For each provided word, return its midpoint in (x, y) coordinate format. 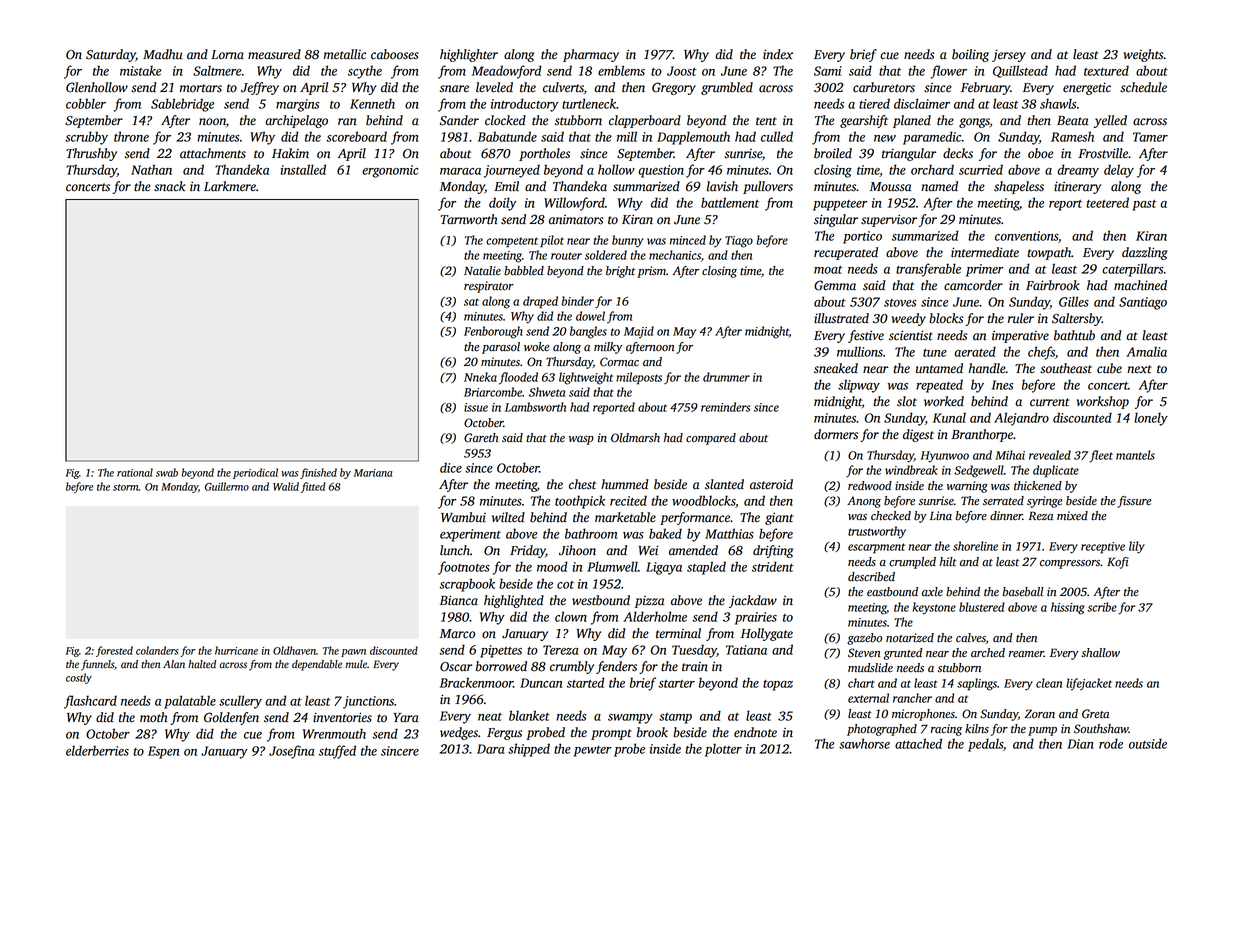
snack (170, 186)
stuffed (337, 752)
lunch (455, 550)
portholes (544, 154)
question (661, 171)
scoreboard (356, 136)
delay (1119, 171)
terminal (678, 633)
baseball (1023, 592)
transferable (928, 270)
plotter (723, 750)
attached (918, 743)
